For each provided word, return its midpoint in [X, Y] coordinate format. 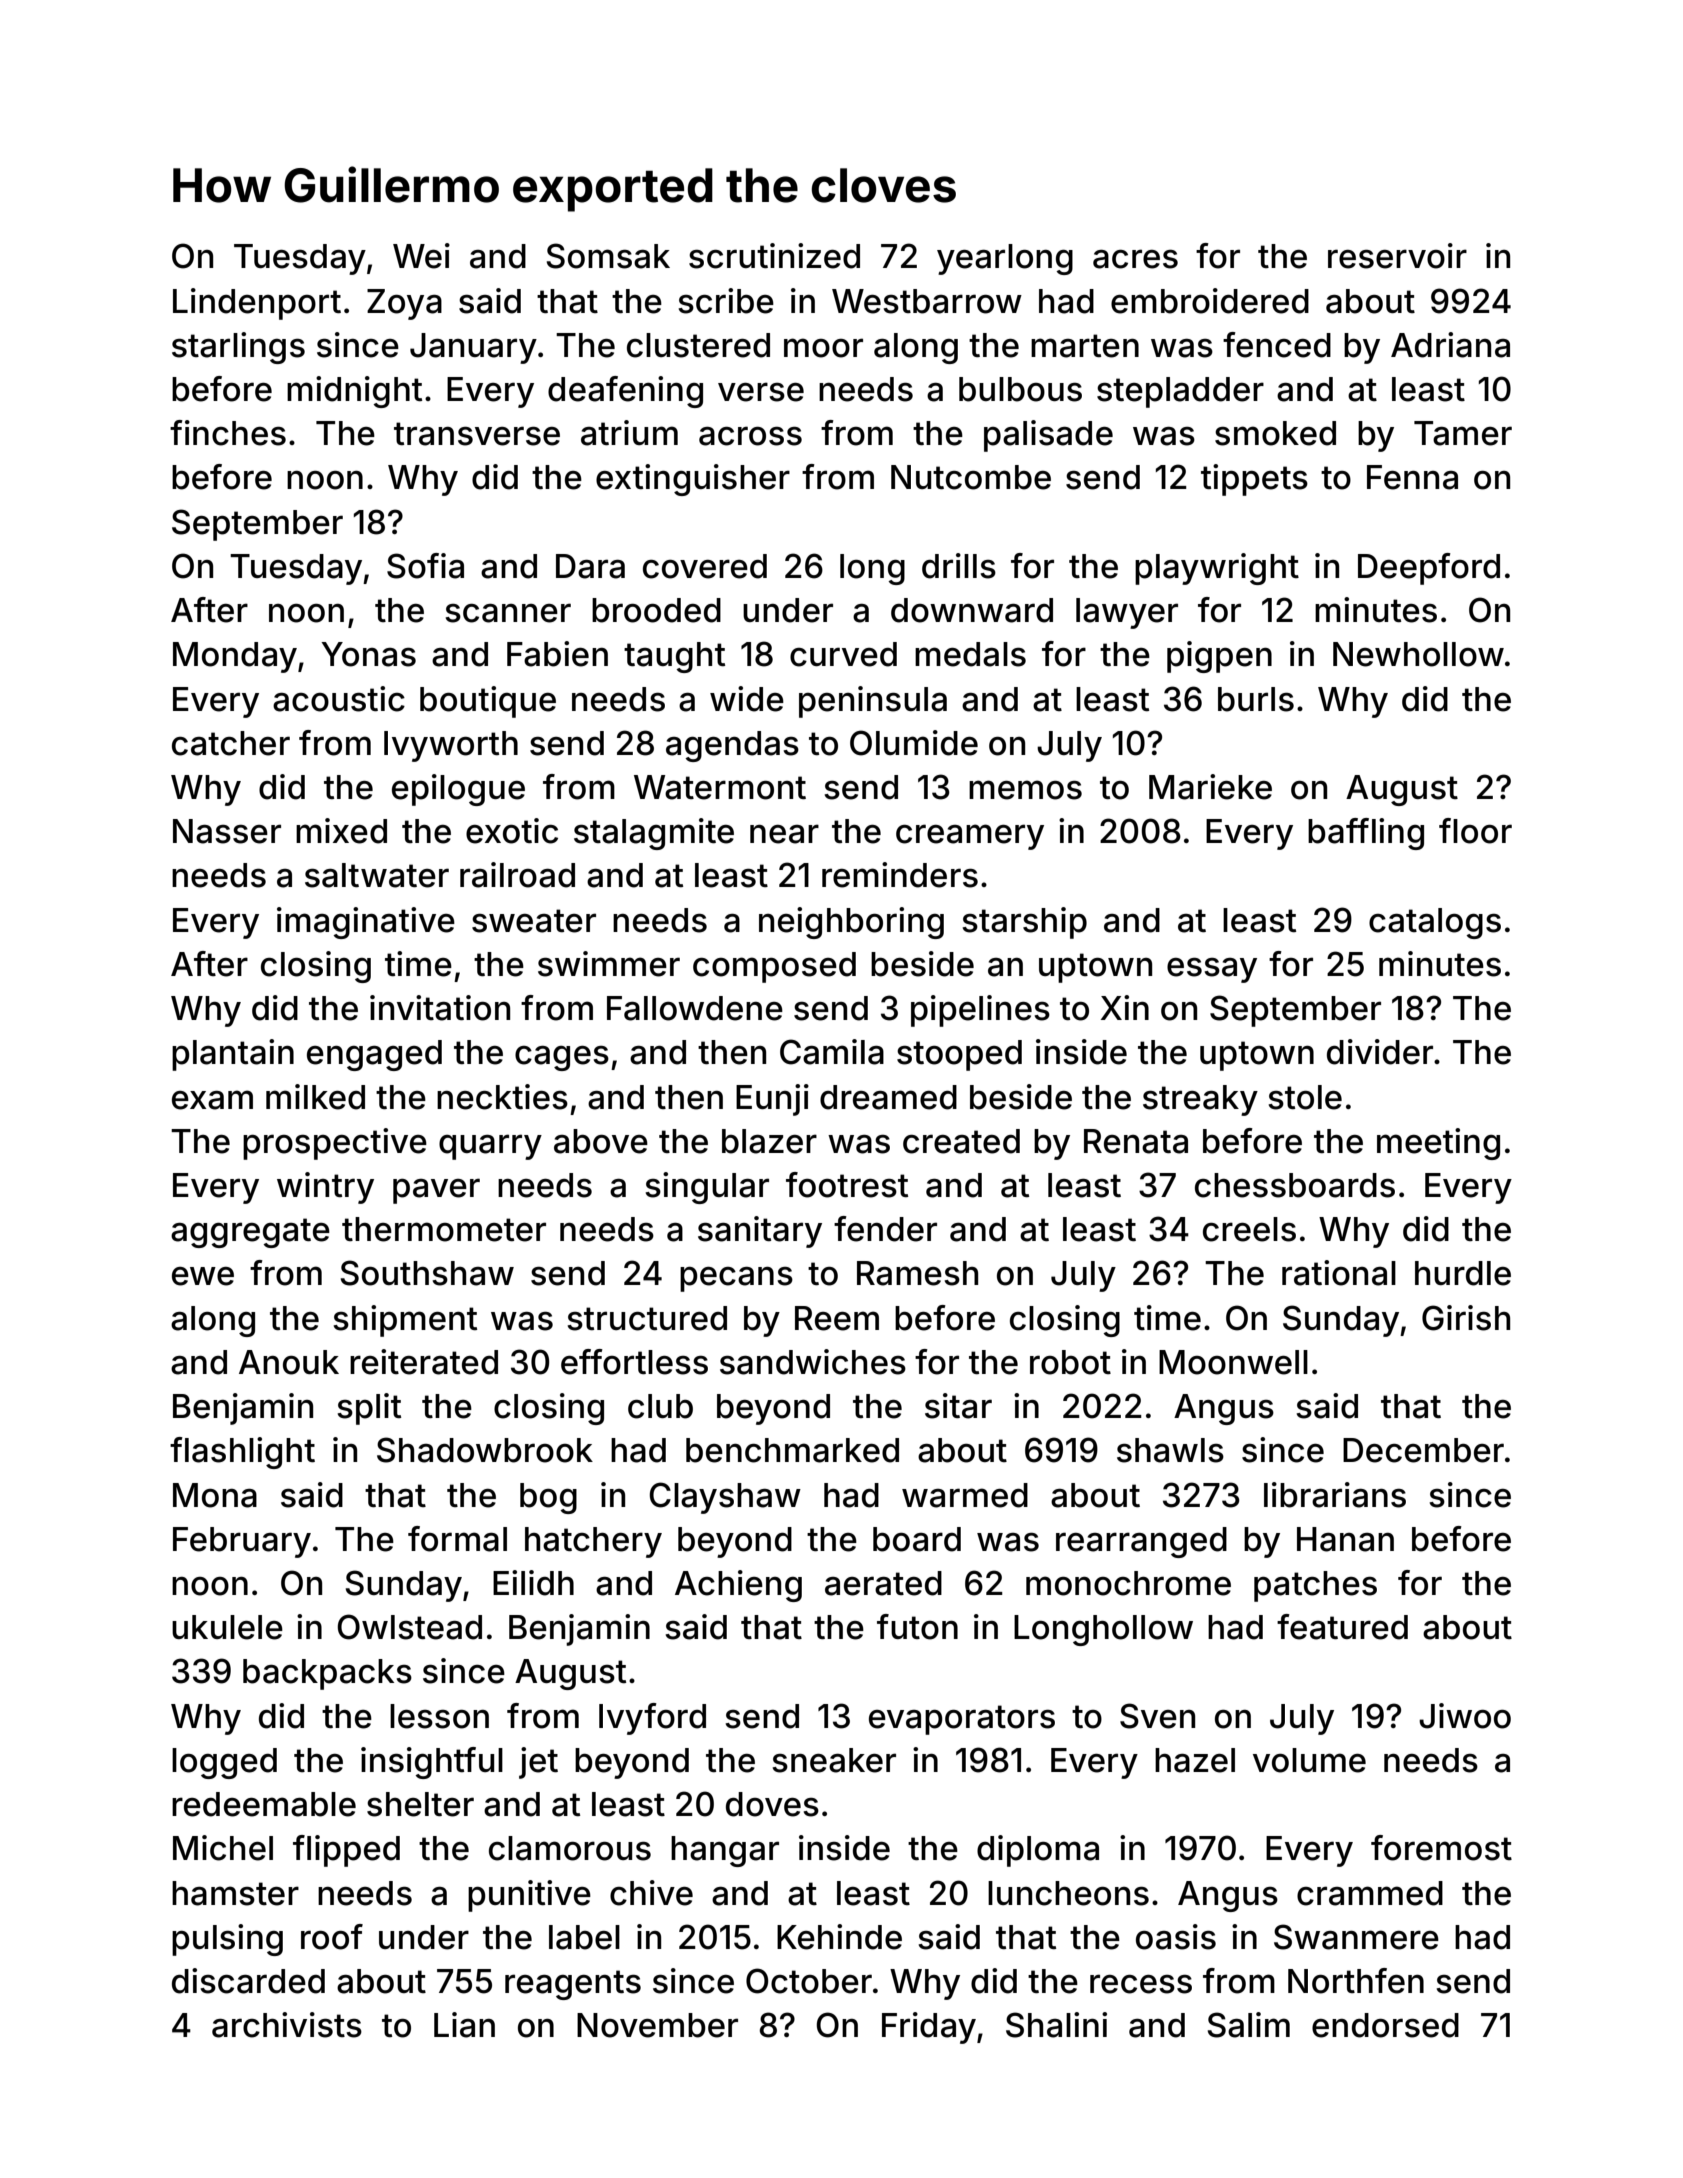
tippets [1254, 480]
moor [823, 348]
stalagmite [654, 834]
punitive [529, 1896]
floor [1475, 831]
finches [228, 433]
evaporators [962, 1720]
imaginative [366, 923]
